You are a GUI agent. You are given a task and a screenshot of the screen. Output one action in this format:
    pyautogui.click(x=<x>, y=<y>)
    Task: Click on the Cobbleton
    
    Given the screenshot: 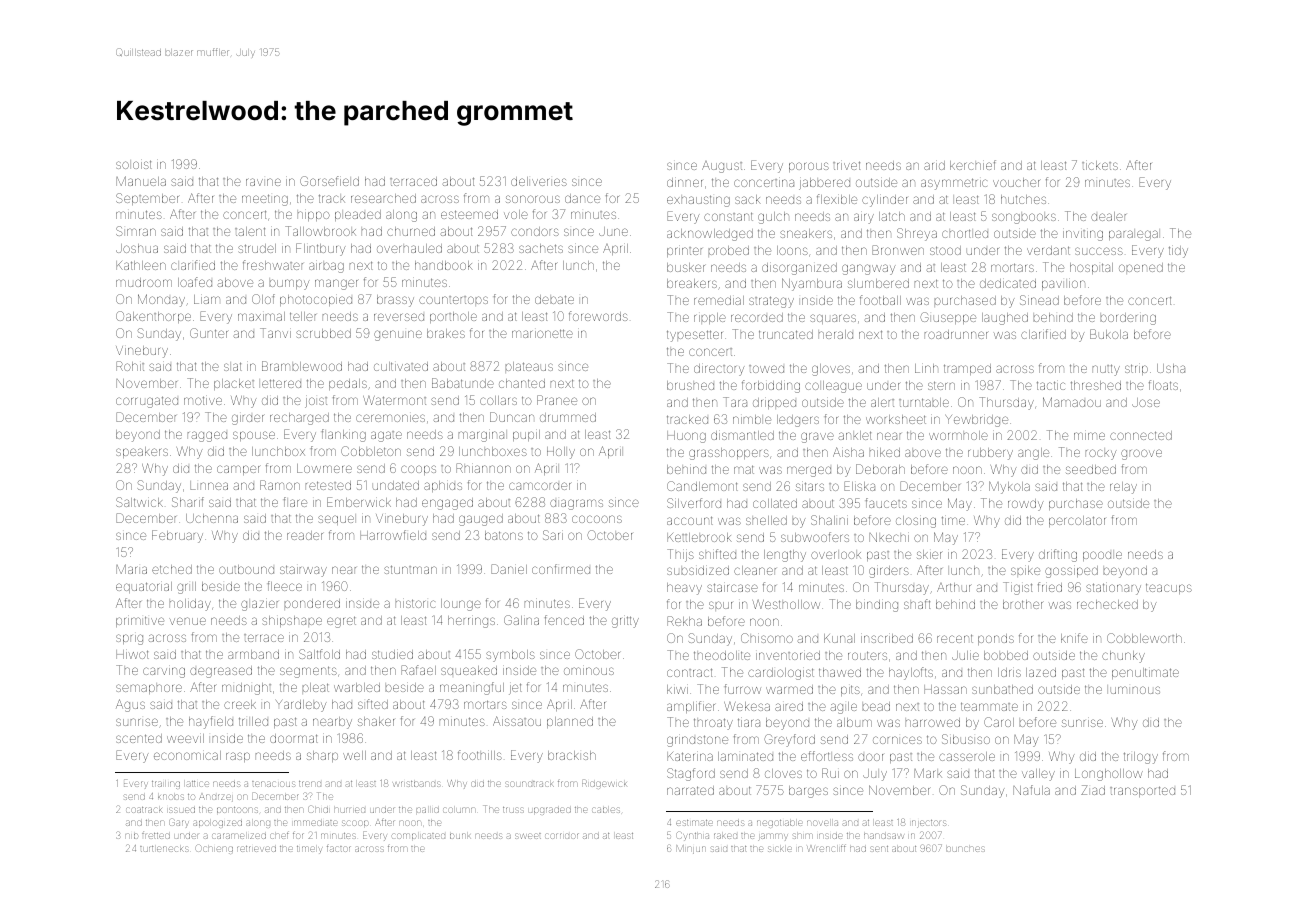 What is the action you would take?
    pyautogui.click(x=371, y=451)
